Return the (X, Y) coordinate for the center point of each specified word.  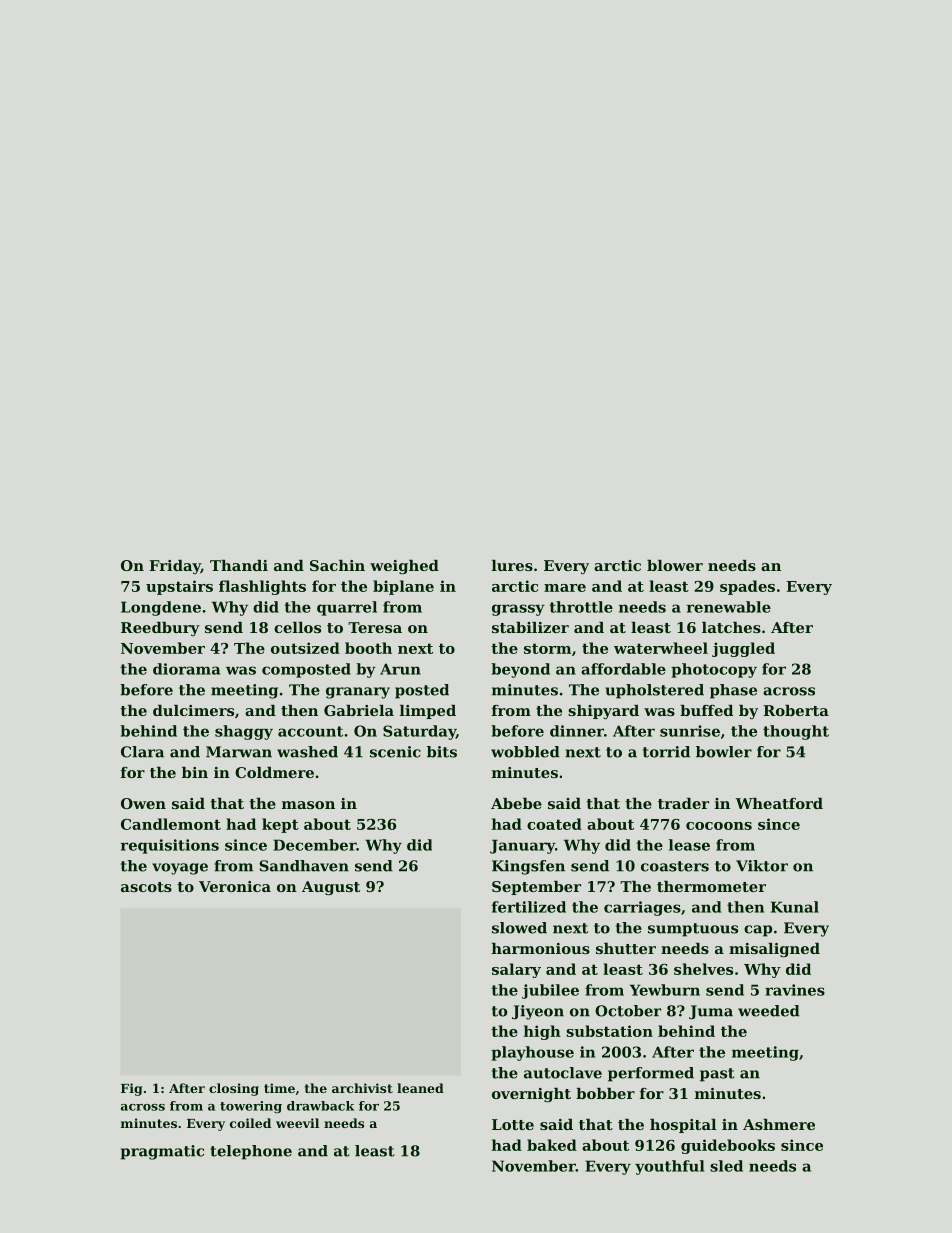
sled (726, 1166)
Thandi (239, 565)
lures (512, 565)
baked (552, 1145)
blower (675, 565)
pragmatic (162, 1152)
